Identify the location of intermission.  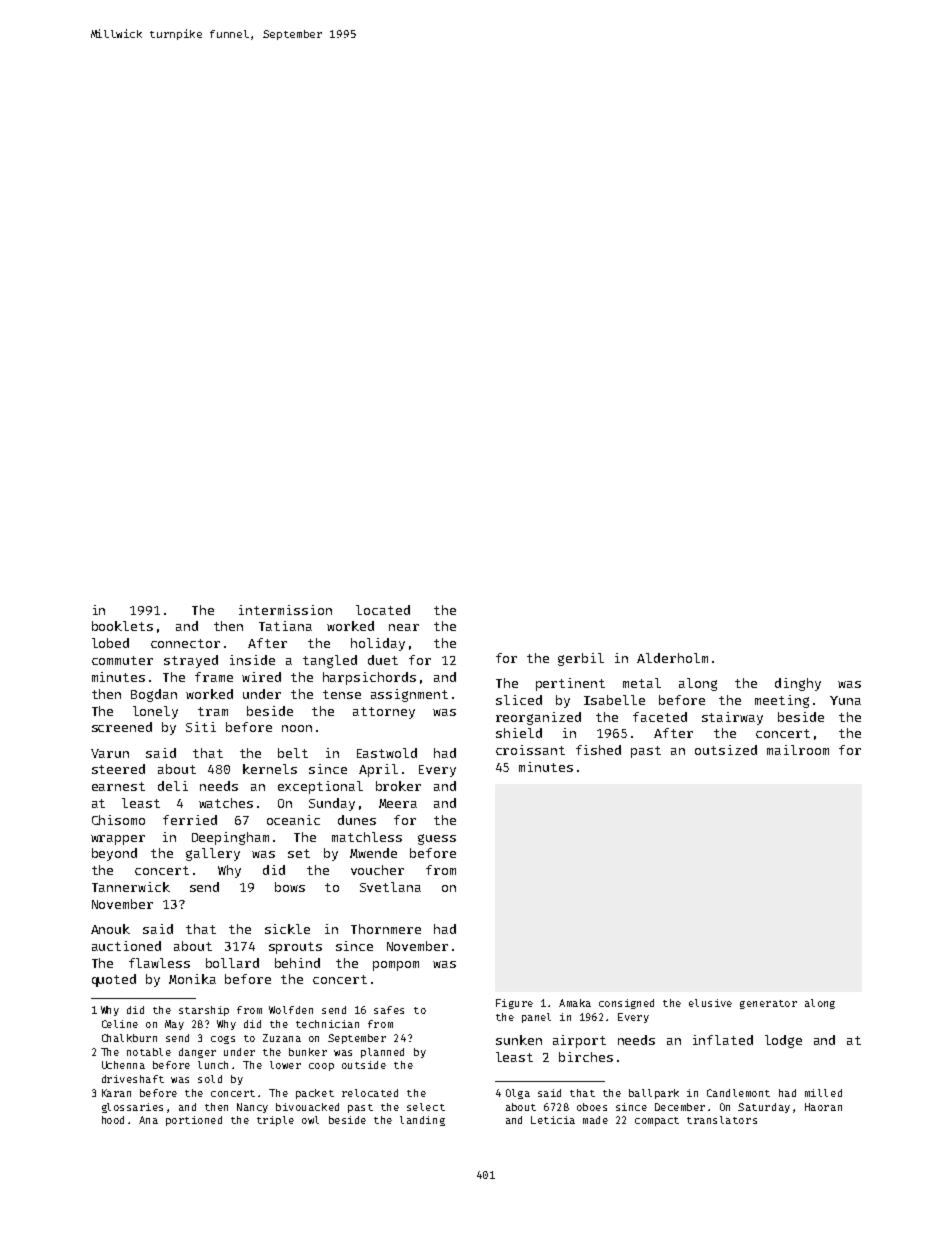
(285, 610).
